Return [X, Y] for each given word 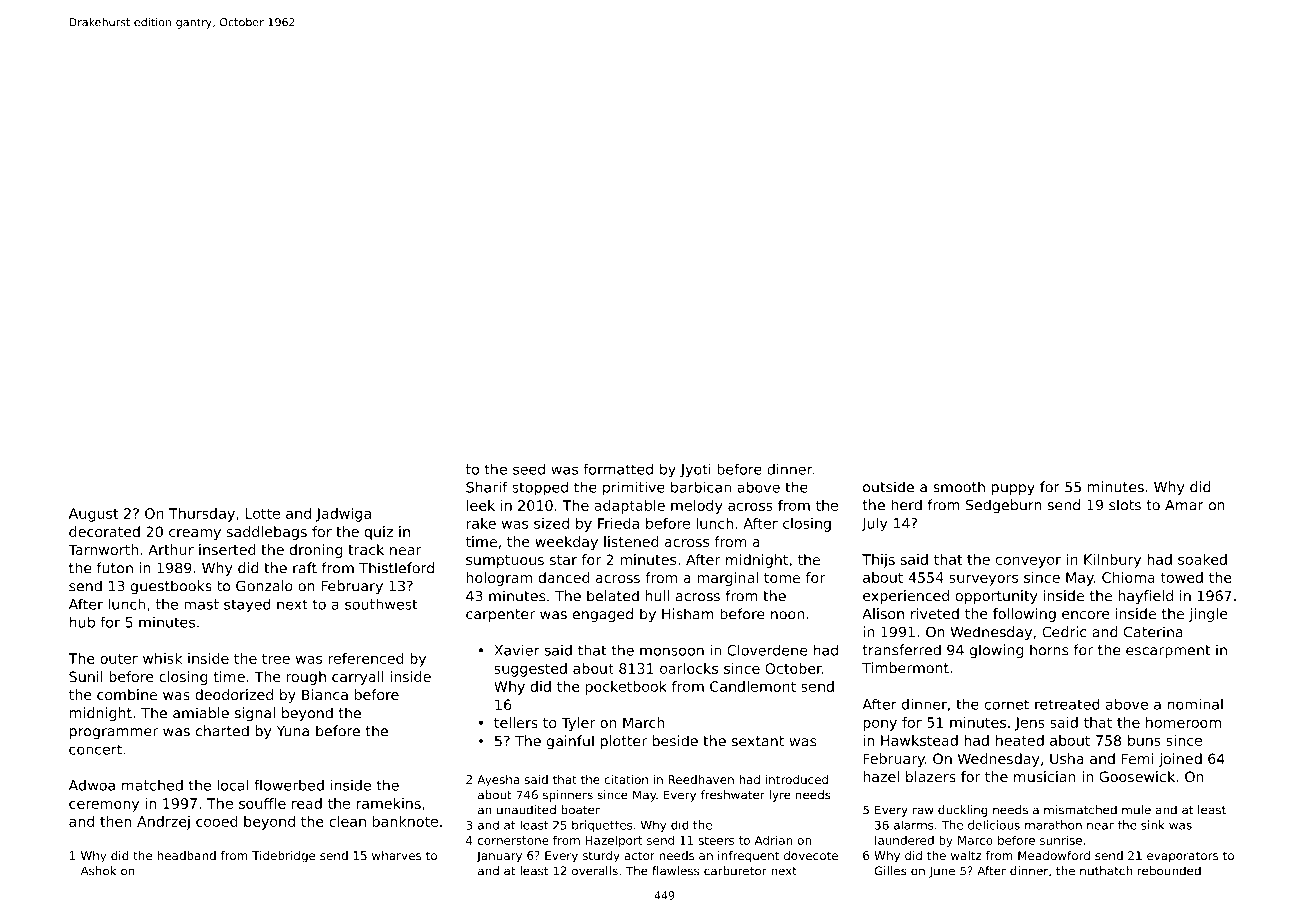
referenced [366, 658]
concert [95, 749]
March [644, 722]
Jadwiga [343, 515]
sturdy [601, 857]
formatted [618, 469]
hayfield [1145, 597]
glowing [997, 651]
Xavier [517, 650]
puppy [1013, 489]
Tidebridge [283, 857]
